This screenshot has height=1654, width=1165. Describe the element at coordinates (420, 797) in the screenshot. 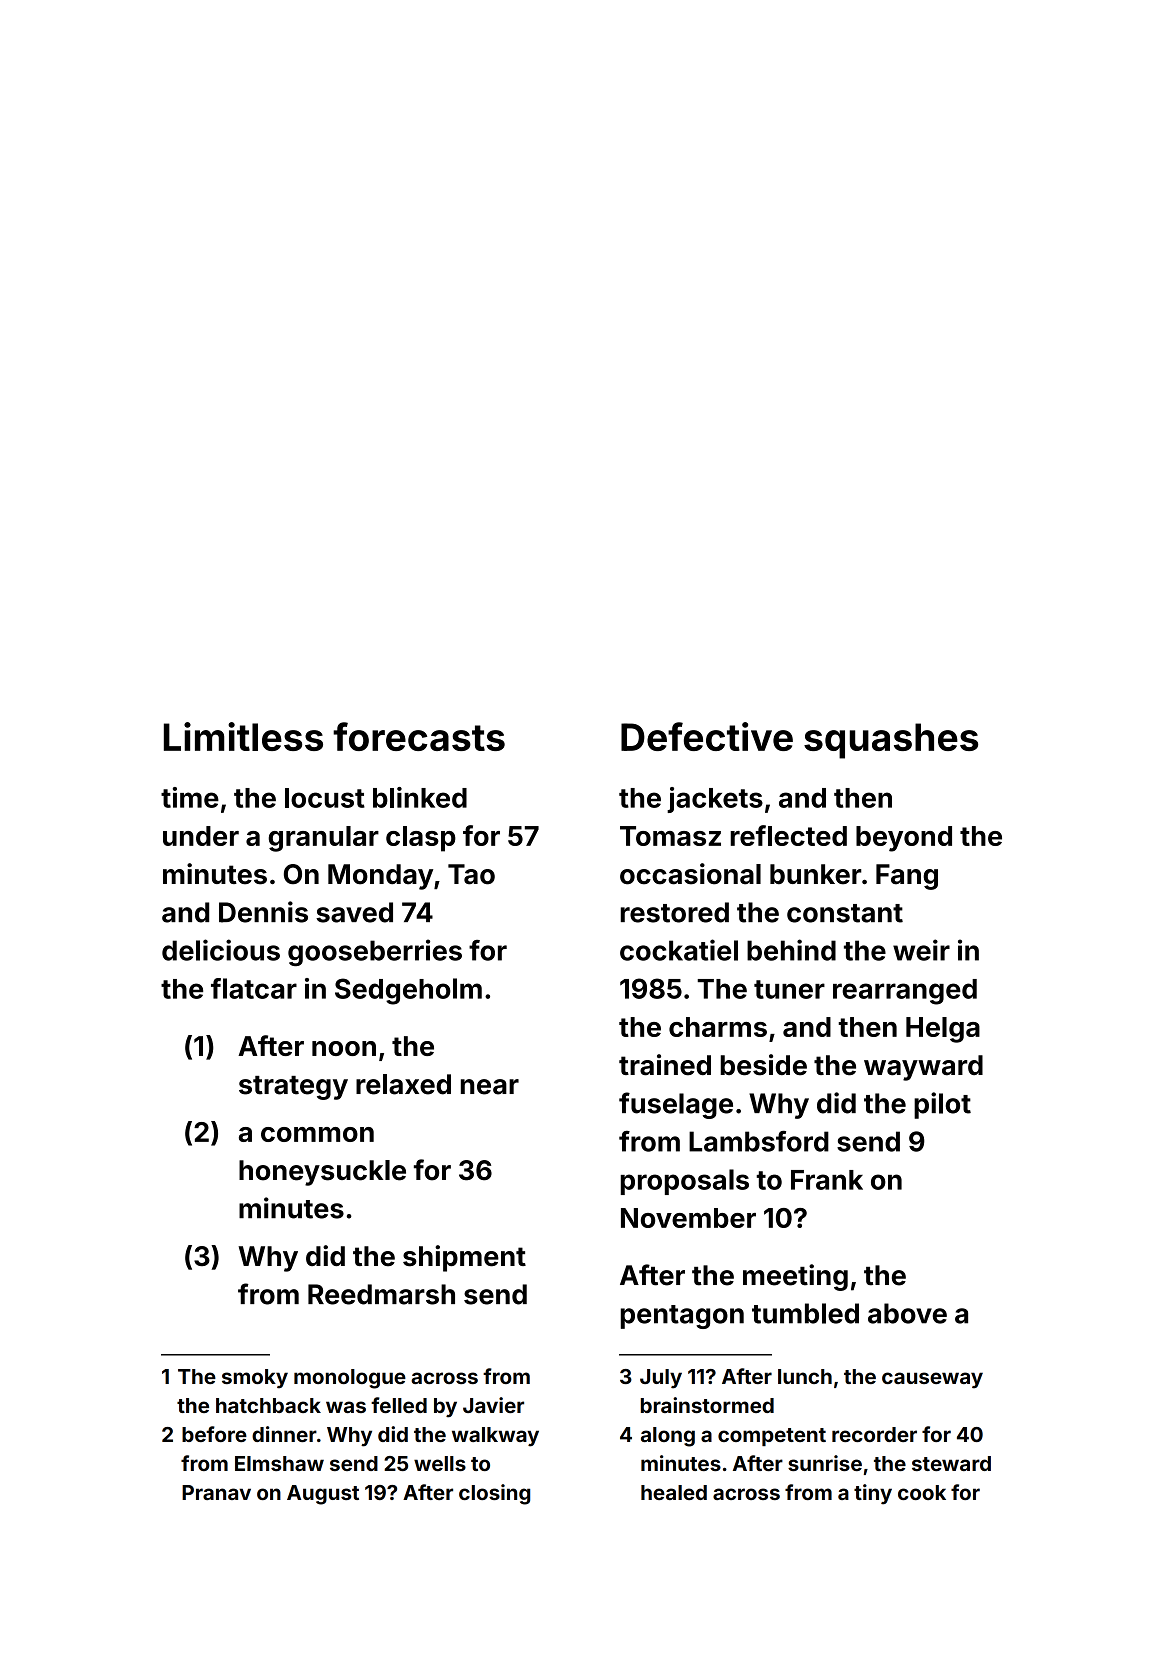

I see `blinked` at that location.
